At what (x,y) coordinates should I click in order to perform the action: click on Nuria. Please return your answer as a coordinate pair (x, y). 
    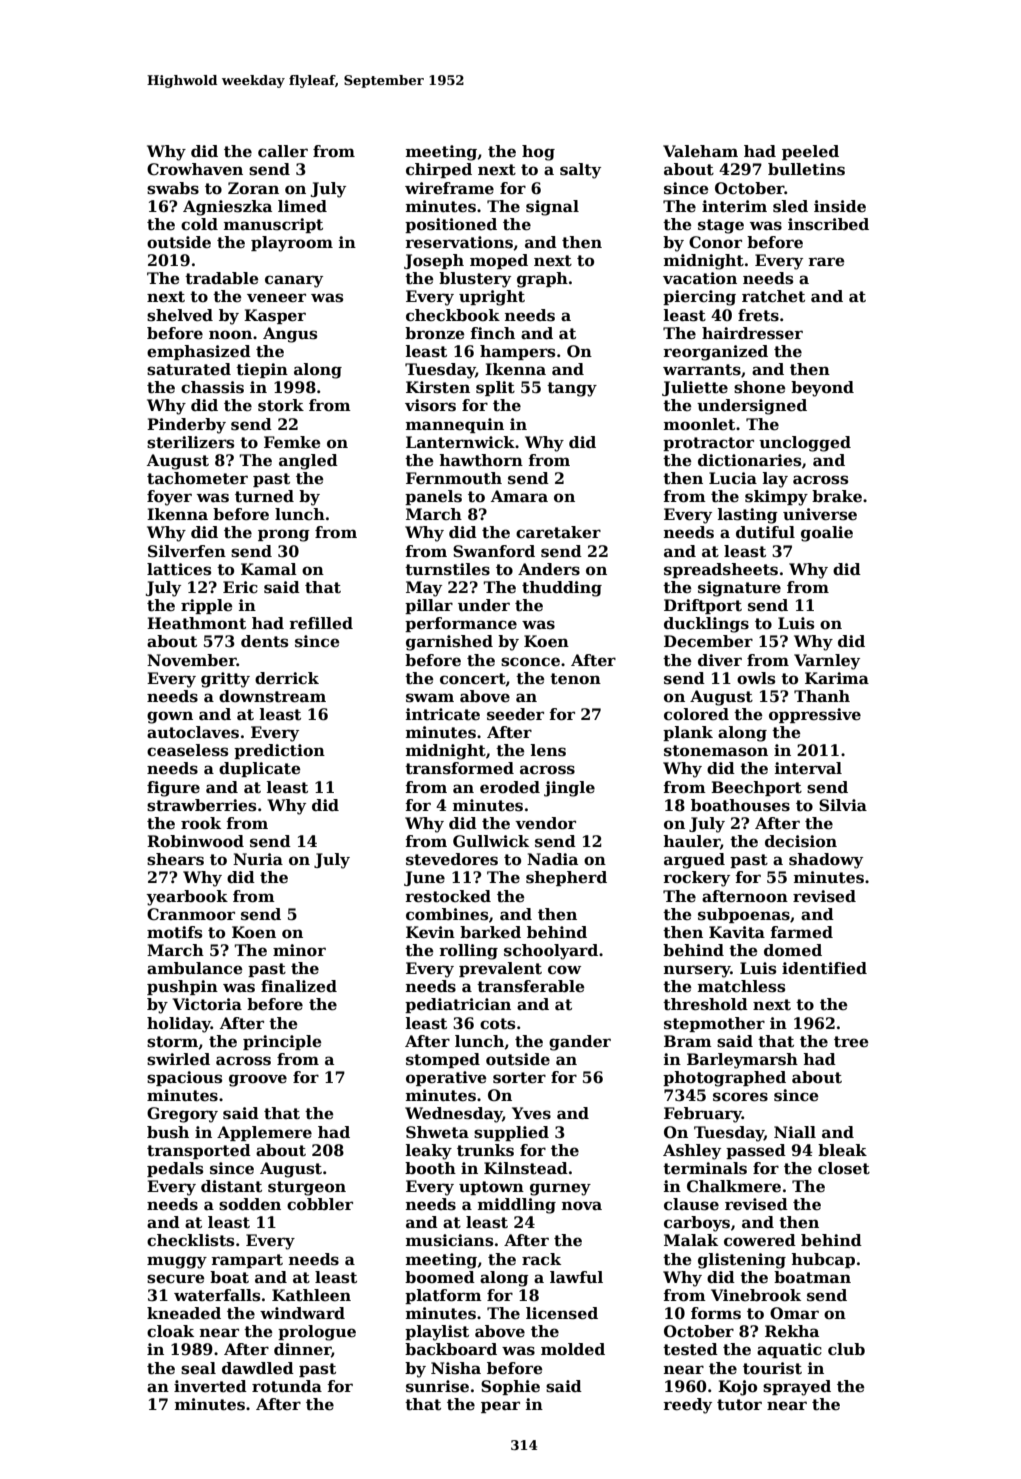
    Looking at the image, I should click on (258, 859).
